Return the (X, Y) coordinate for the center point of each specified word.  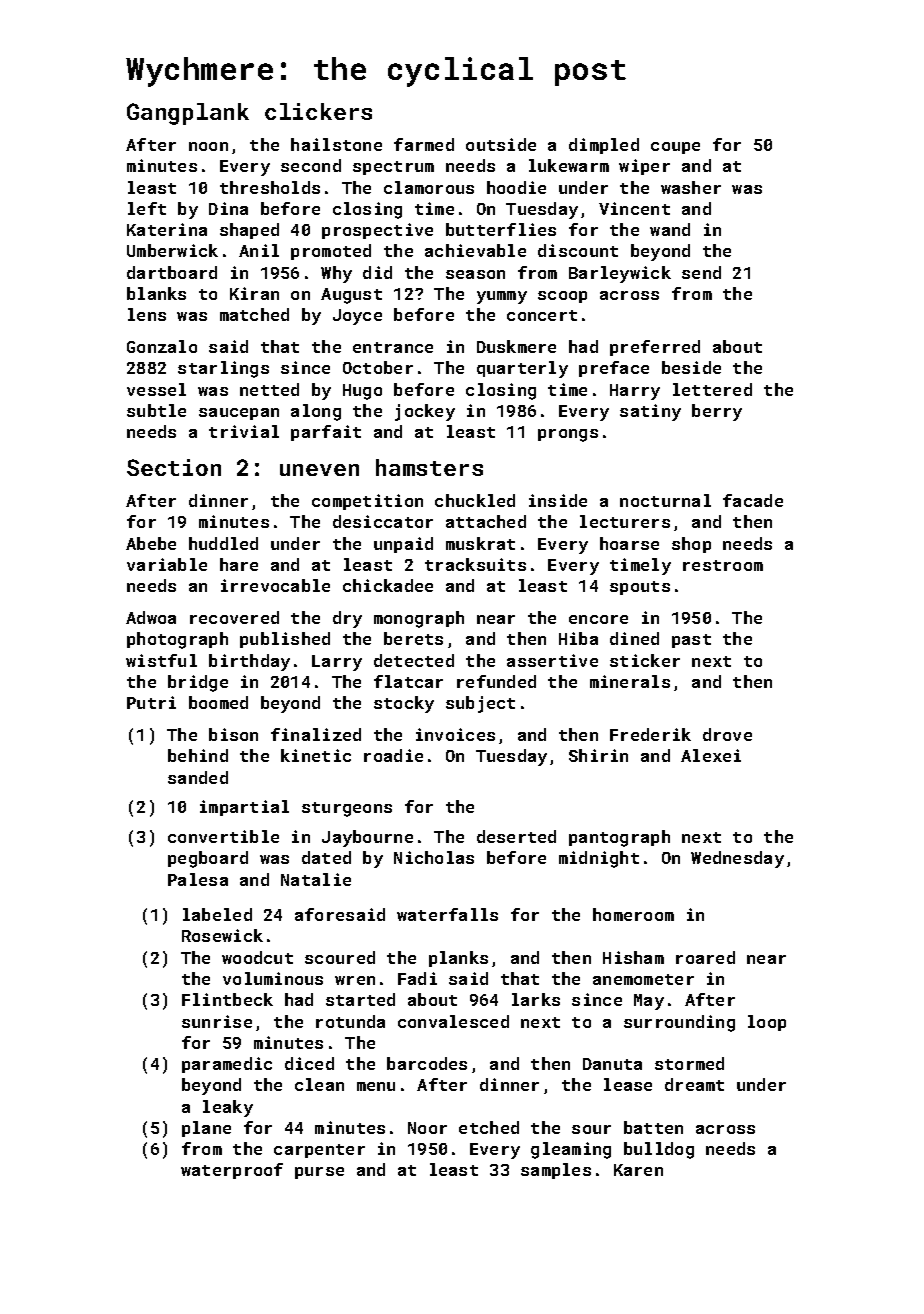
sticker (645, 660)
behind (198, 755)
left (147, 208)
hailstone (336, 144)
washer (691, 187)
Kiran (254, 293)
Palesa (198, 879)
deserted (516, 836)
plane (206, 1129)
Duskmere (516, 346)
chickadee (388, 585)
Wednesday (737, 859)
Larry (337, 663)
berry (717, 412)
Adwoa (151, 617)
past (691, 641)
